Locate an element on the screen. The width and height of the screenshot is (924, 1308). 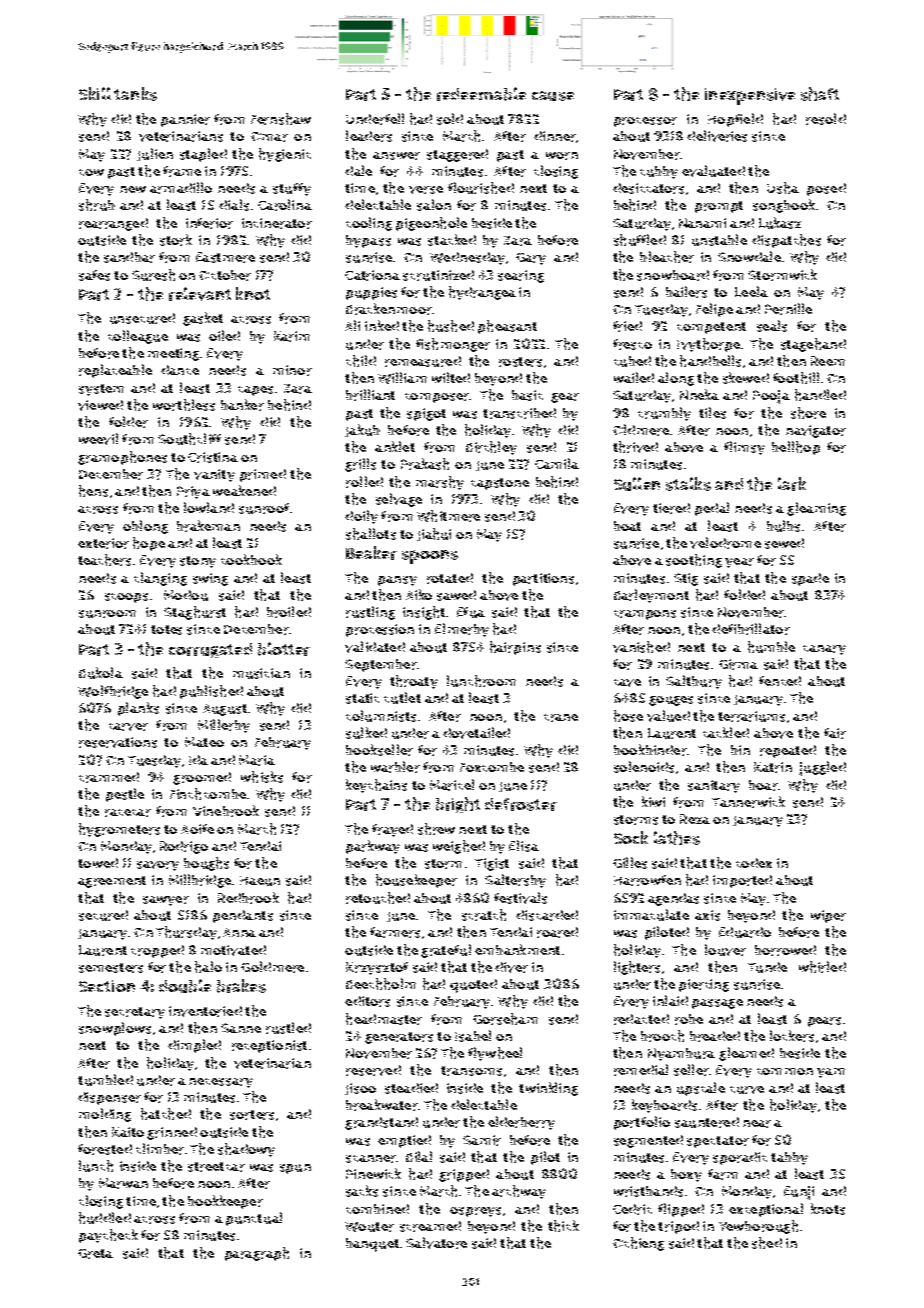
immaculate is located at coordinates (651, 915).
